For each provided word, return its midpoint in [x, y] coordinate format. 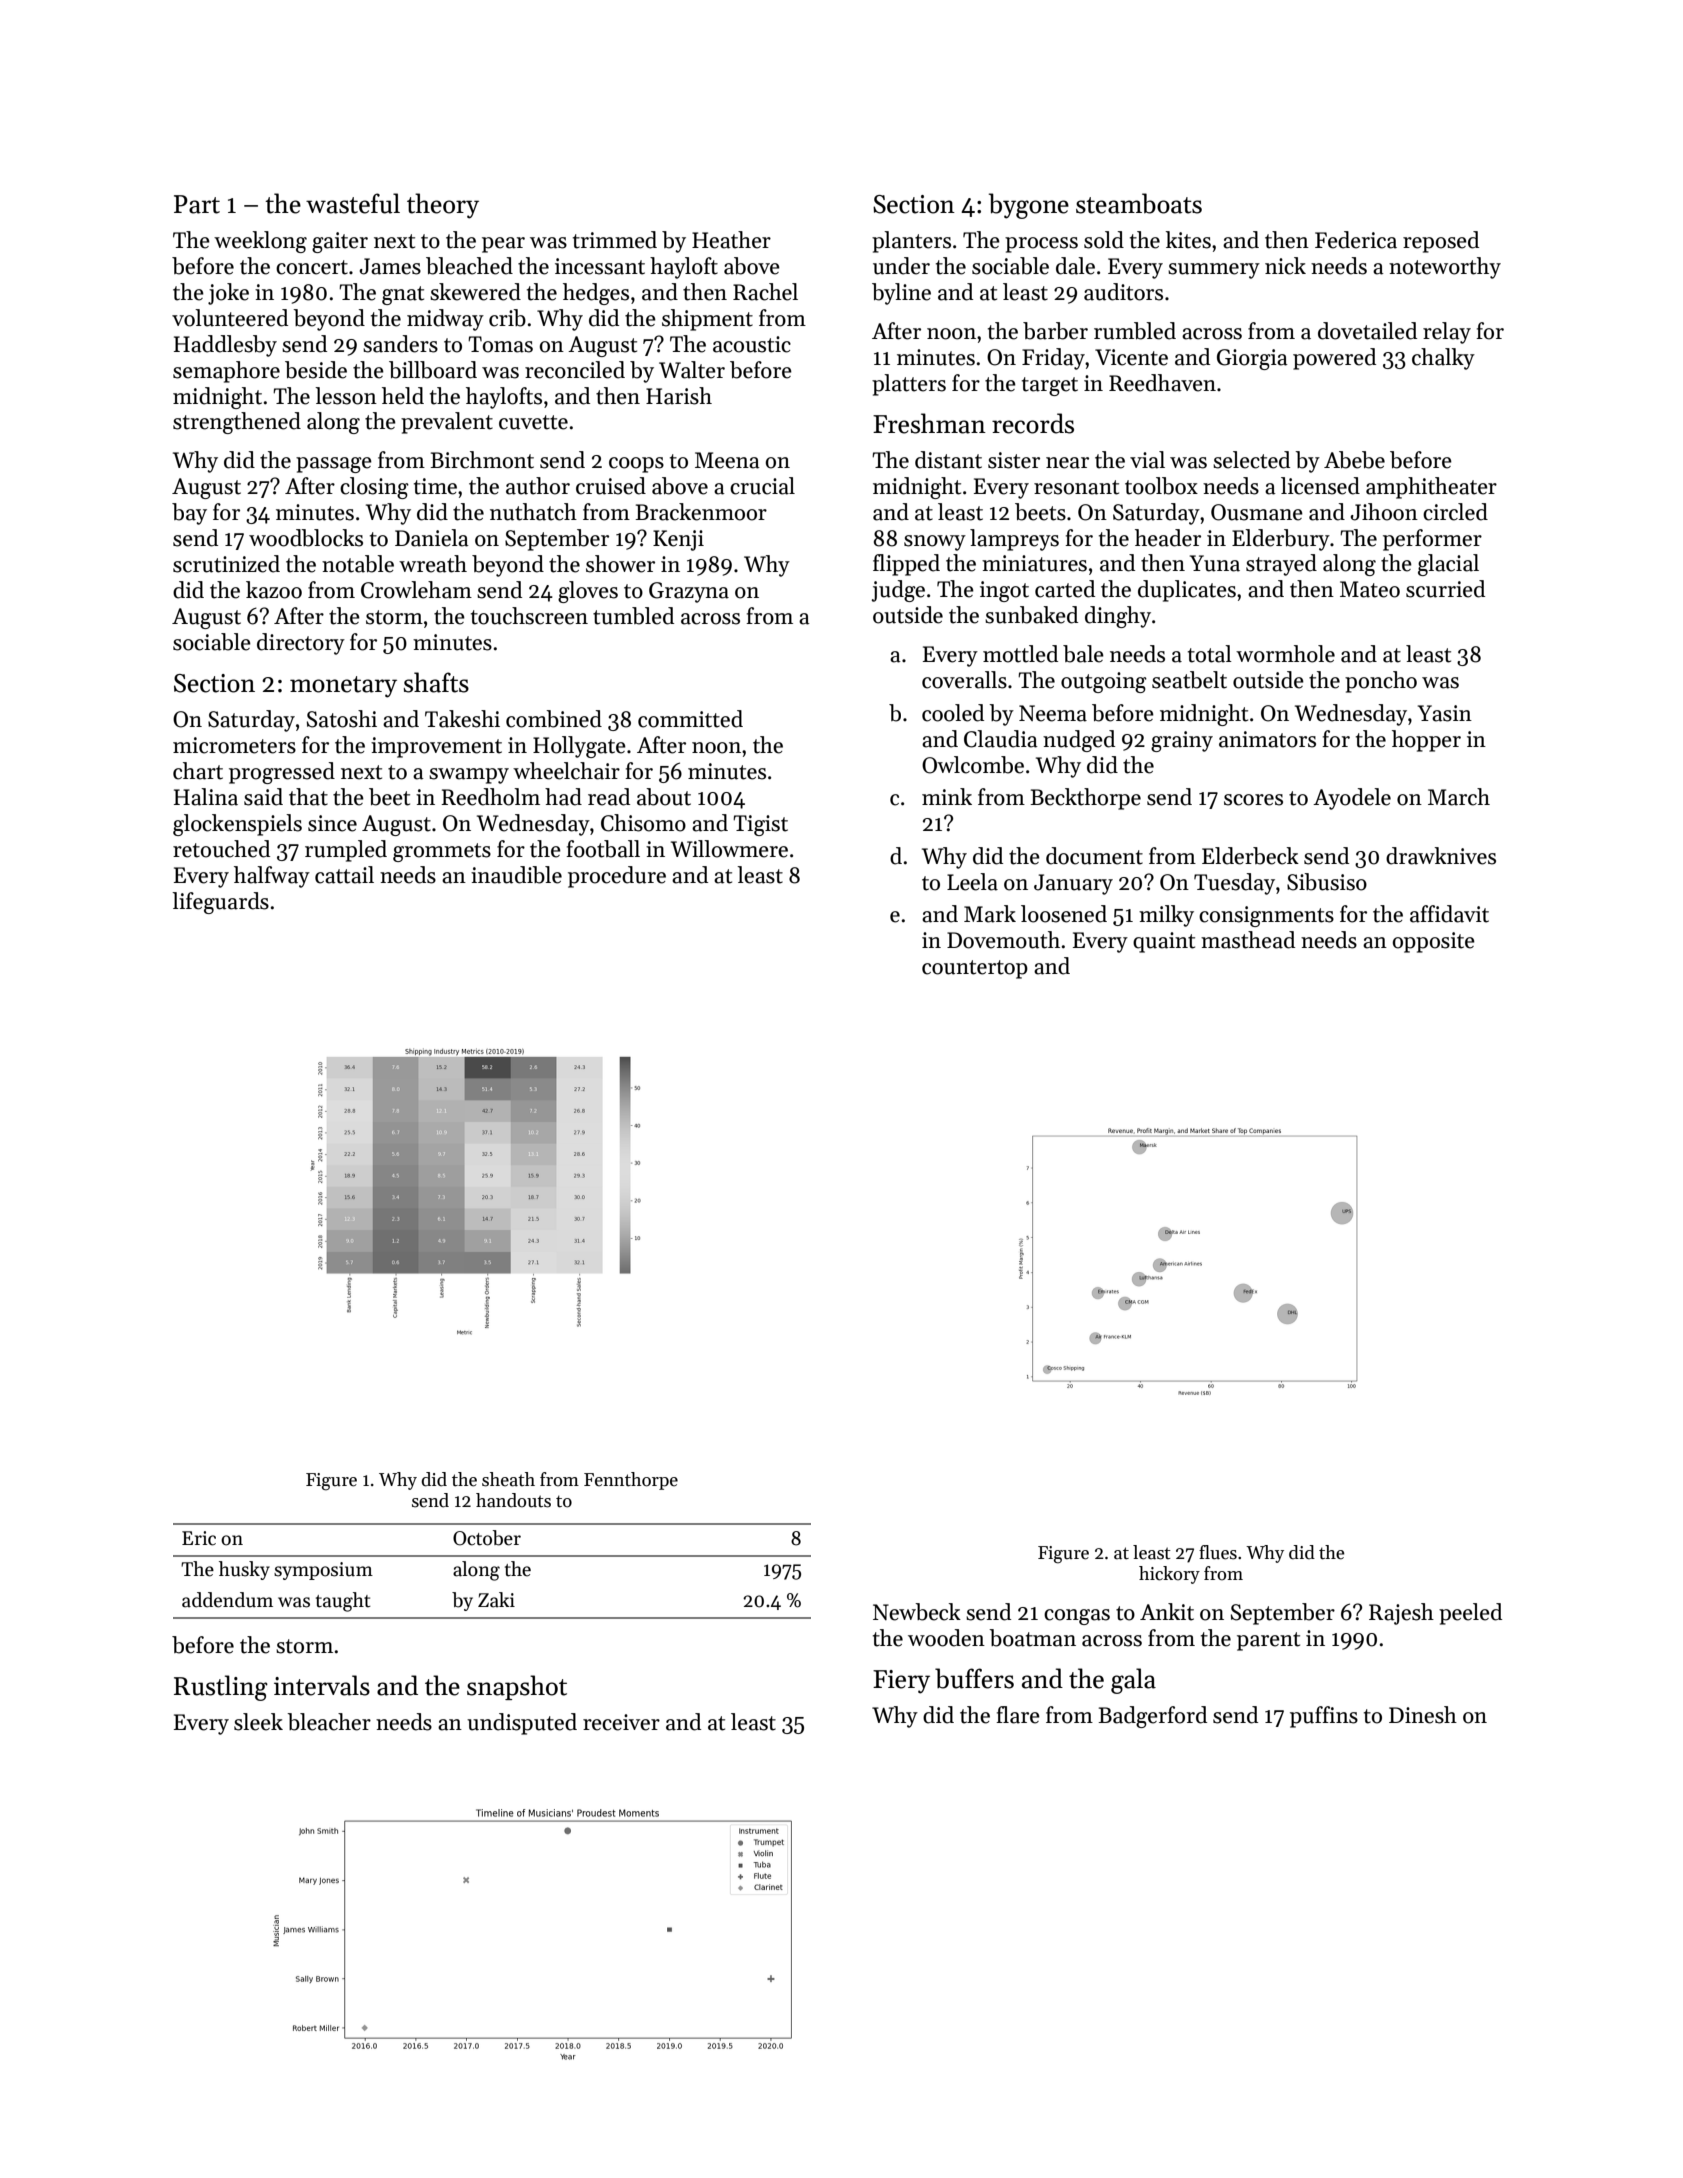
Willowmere [729, 849]
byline [901, 294]
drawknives [1441, 856]
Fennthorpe [631, 1481]
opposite [1434, 942]
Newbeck [917, 1612]
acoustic [752, 344]
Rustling [221, 1688]
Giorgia [1252, 359]
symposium [323, 1571]
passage [334, 465]
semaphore [226, 372]
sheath [508, 1479]
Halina [206, 797]
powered [1334, 359]
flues [1218, 1552]
